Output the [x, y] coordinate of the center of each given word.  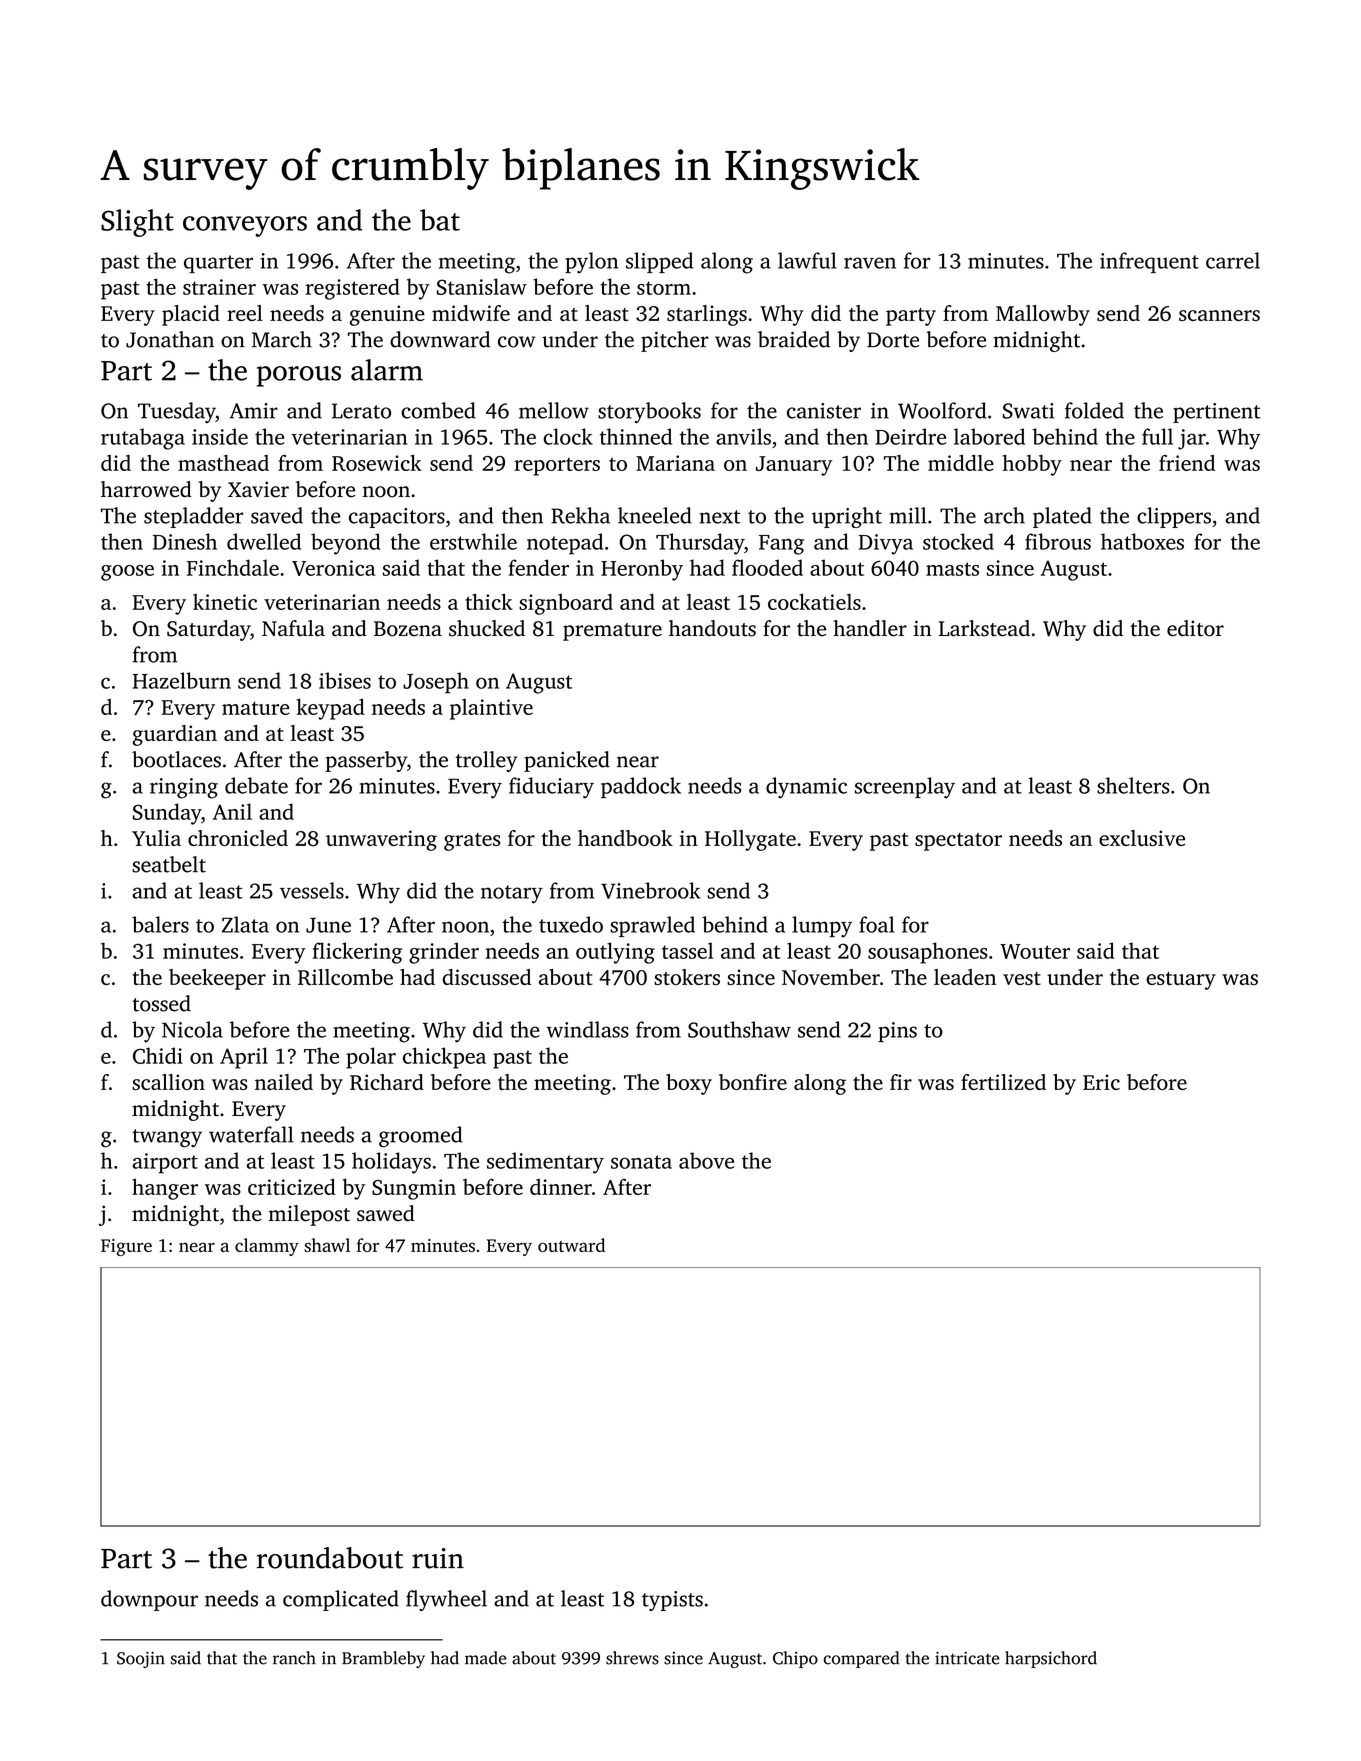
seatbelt [169, 864]
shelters [1133, 785]
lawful [807, 260]
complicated [341, 1600]
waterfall [251, 1134]
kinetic [225, 602]
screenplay [905, 788]
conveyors [245, 226]
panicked [567, 761]
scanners [1219, 315]
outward [571, 1245]
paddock [641, 787]
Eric [1101, 1082]
